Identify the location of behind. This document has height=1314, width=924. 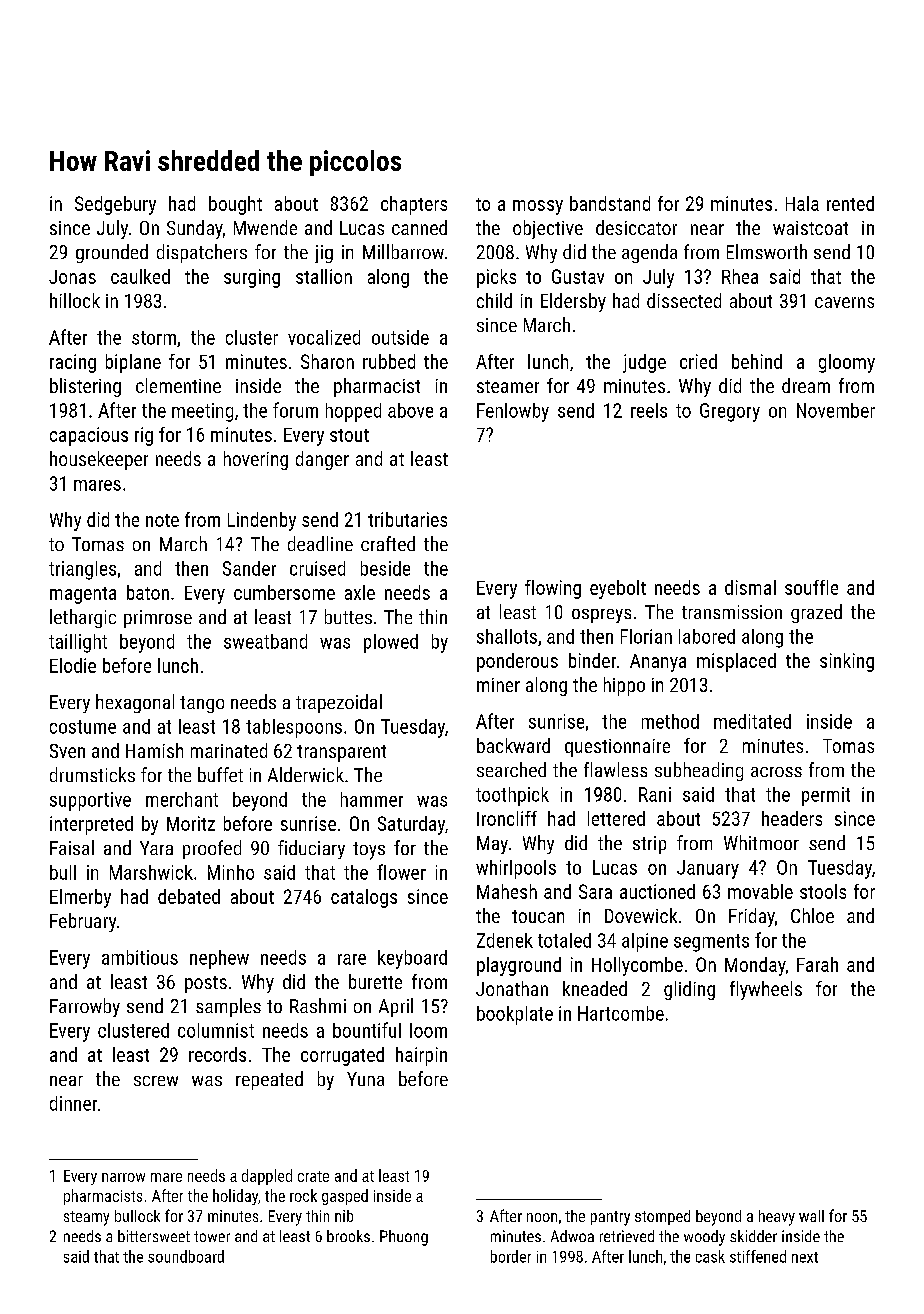
(757, 361).
